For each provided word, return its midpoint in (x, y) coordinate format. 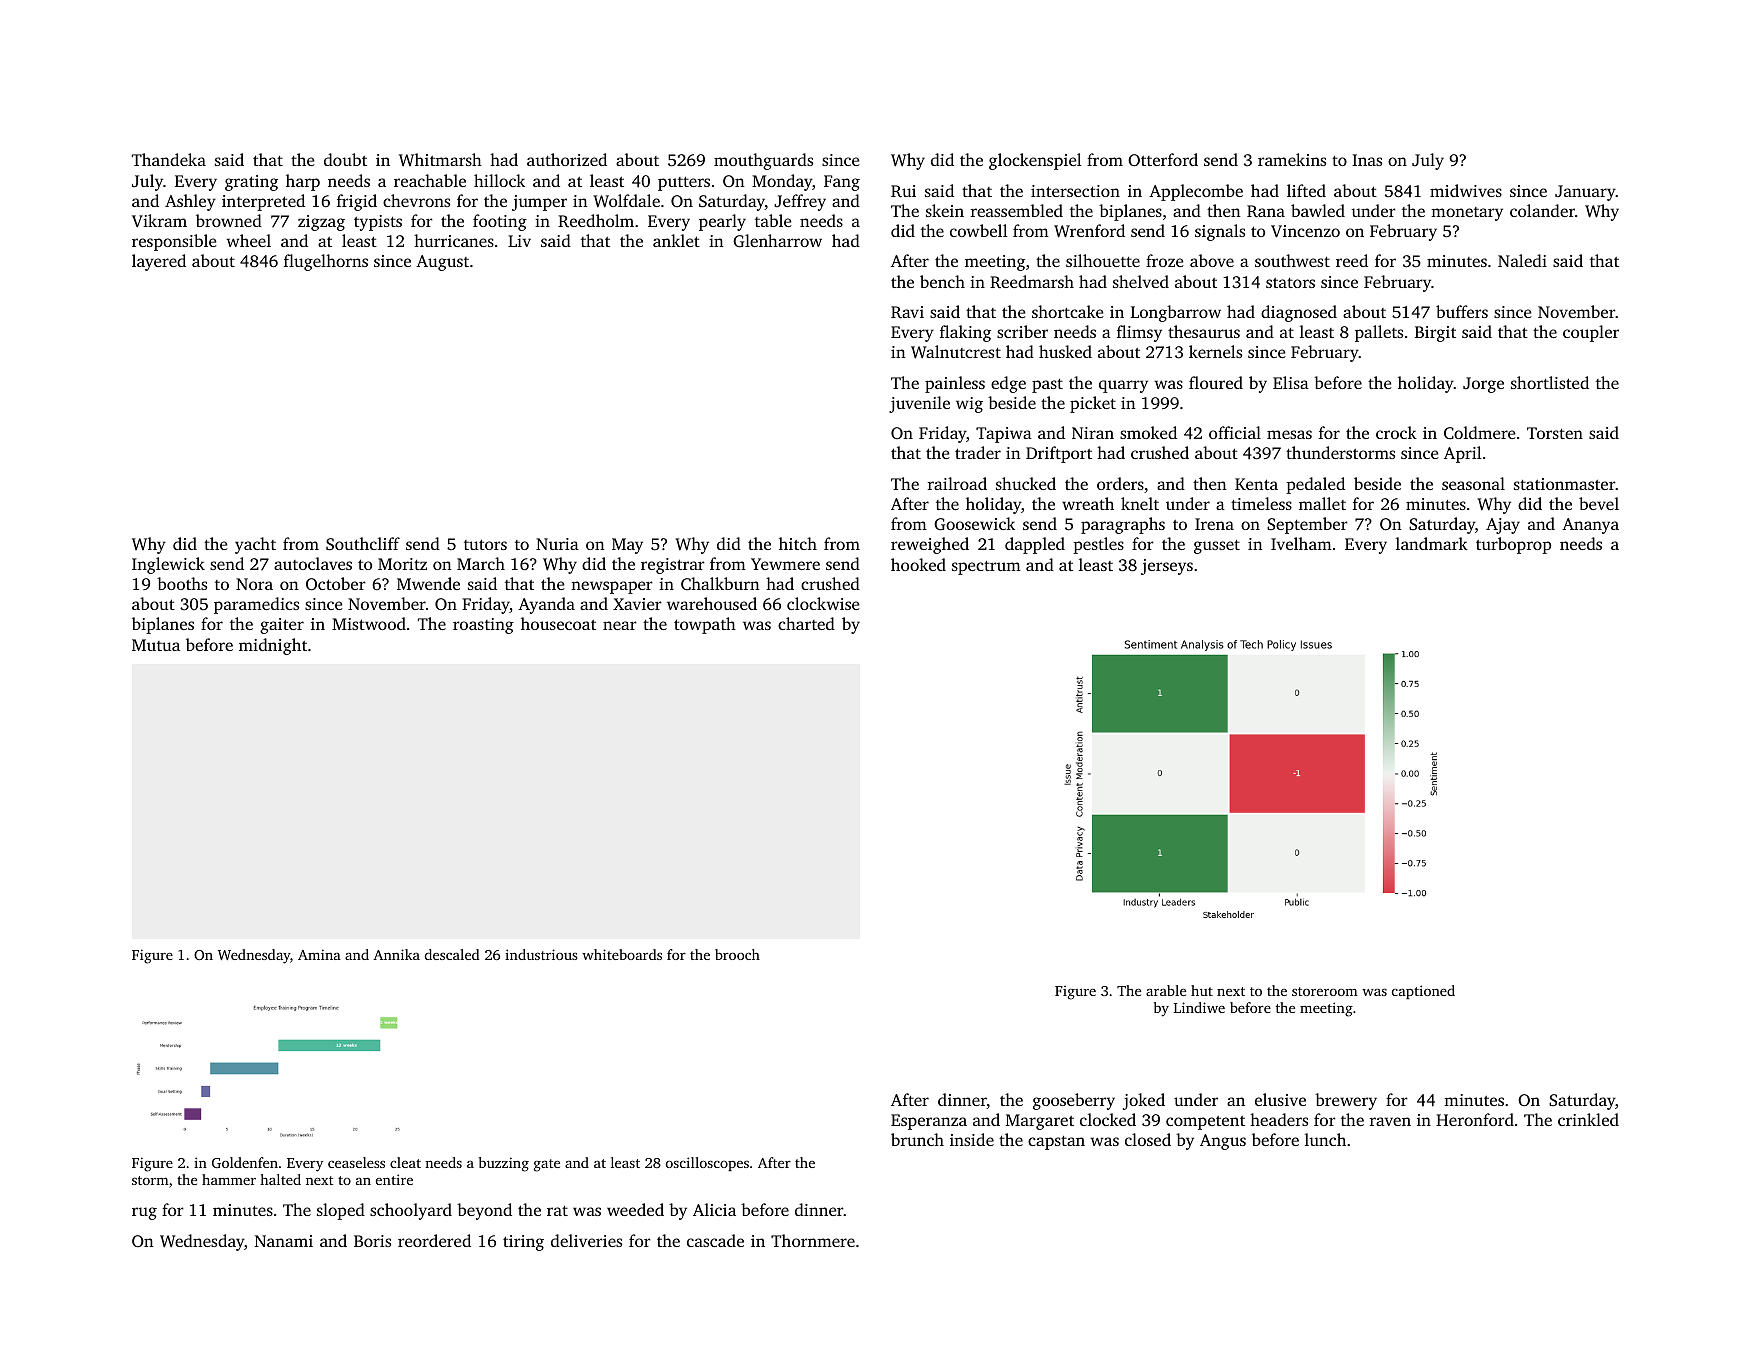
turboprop (1513, 545)
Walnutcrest (956, 352)
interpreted (263, 202)
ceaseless (356, 1162)
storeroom (1325, 991)
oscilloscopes (707, 1164)
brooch (737, 954)
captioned (1423, 992)
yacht (255, 545)
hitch (798, 543)
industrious (541, 954)
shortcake (1068, 311)
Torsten (1555, 433)
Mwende (428, 583)
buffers (1462, 311)
